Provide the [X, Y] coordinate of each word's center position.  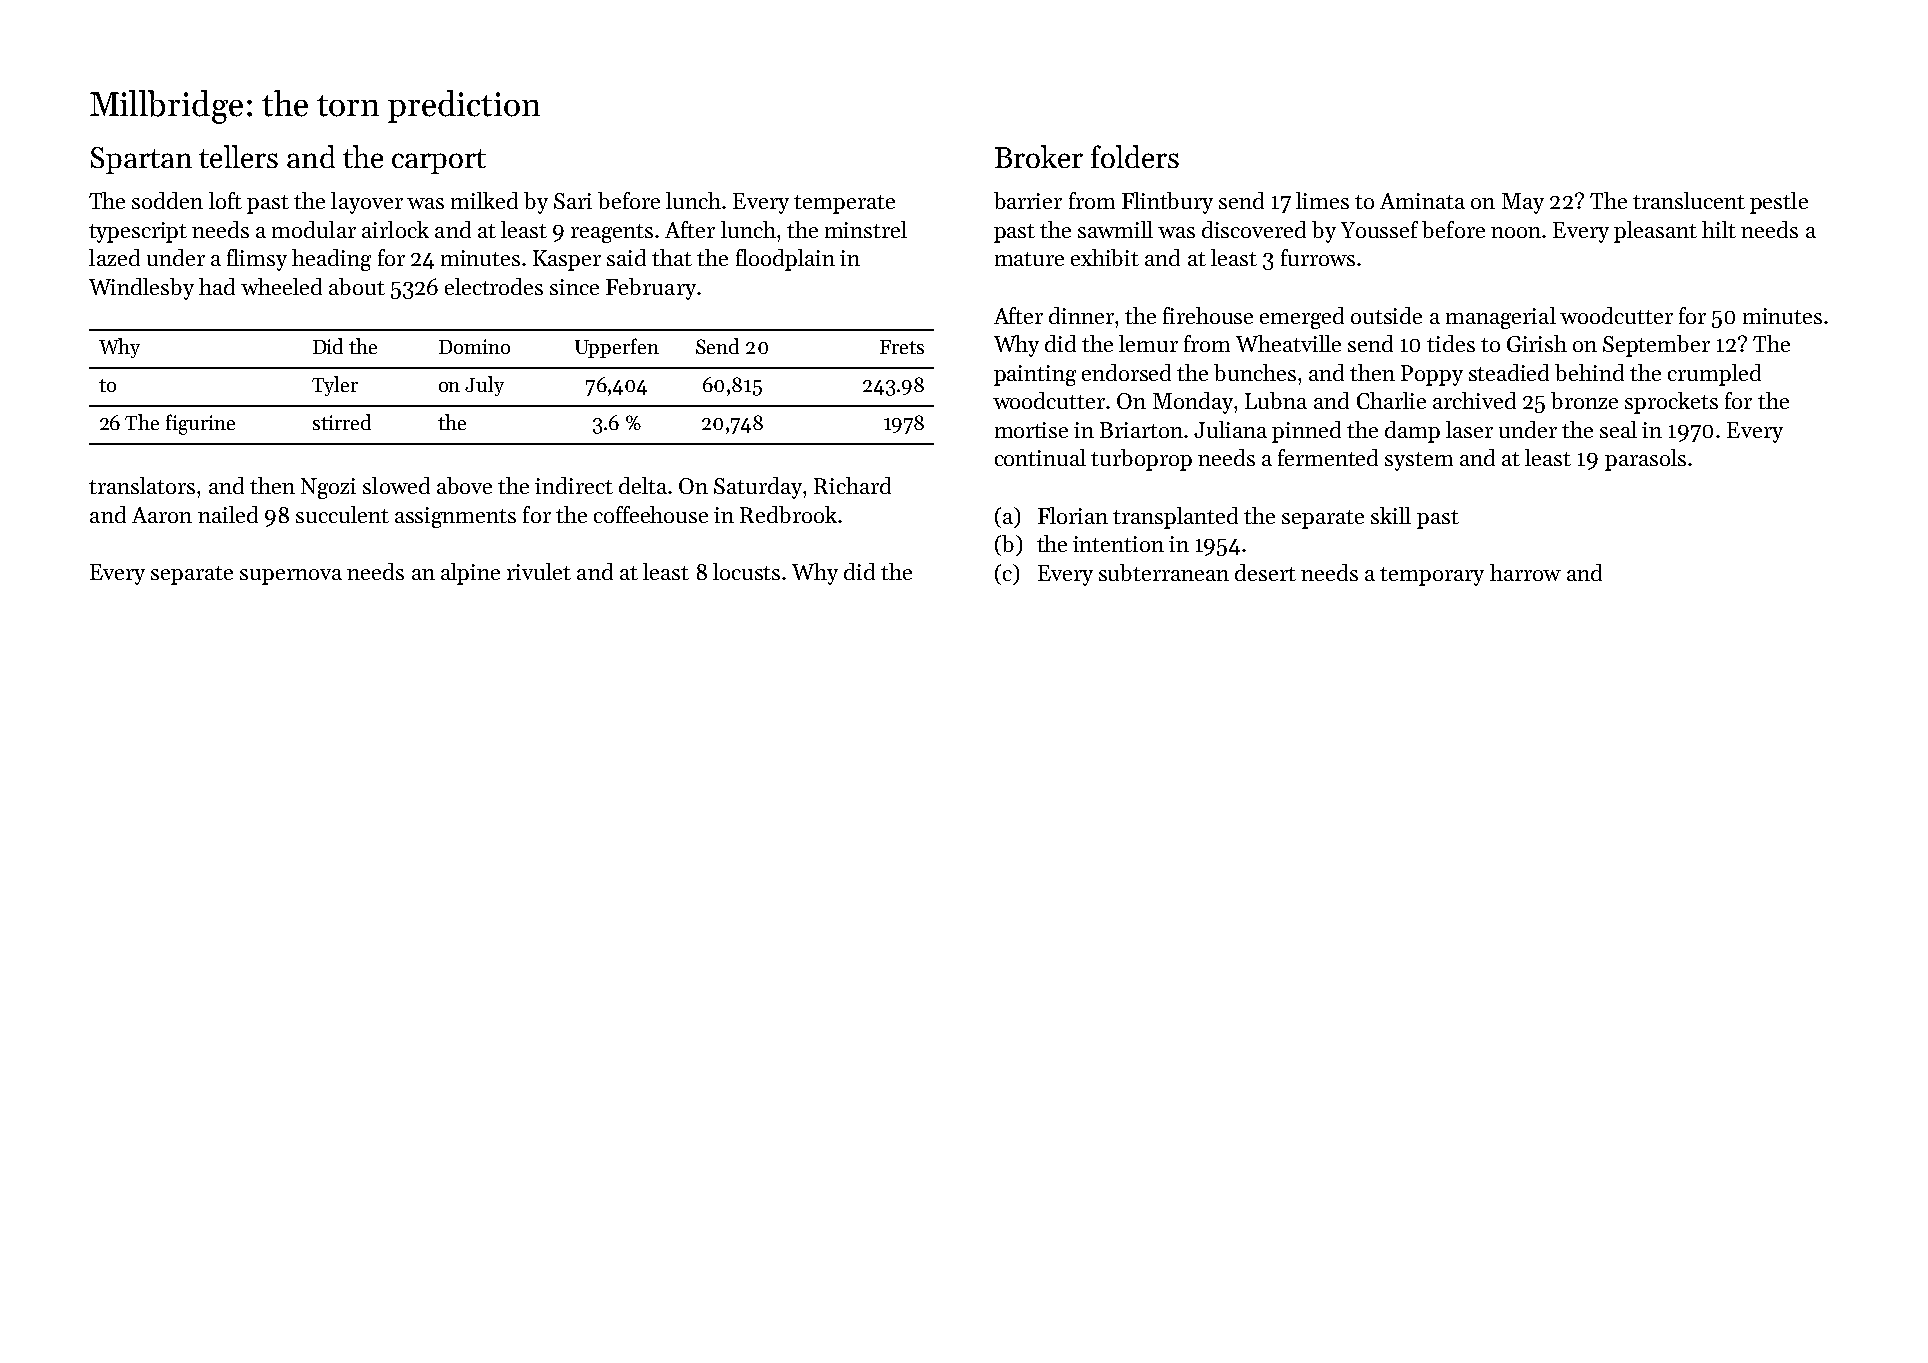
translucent [1689, 200]
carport [439, 161]
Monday [1193, 403]
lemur [1148, 343]
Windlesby [141, 289]
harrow [1525, 572]
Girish [1537, 343]
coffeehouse [651, 514]
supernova [291, 577]
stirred [342, 422]
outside [1386, 315]
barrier [1028, 200]
